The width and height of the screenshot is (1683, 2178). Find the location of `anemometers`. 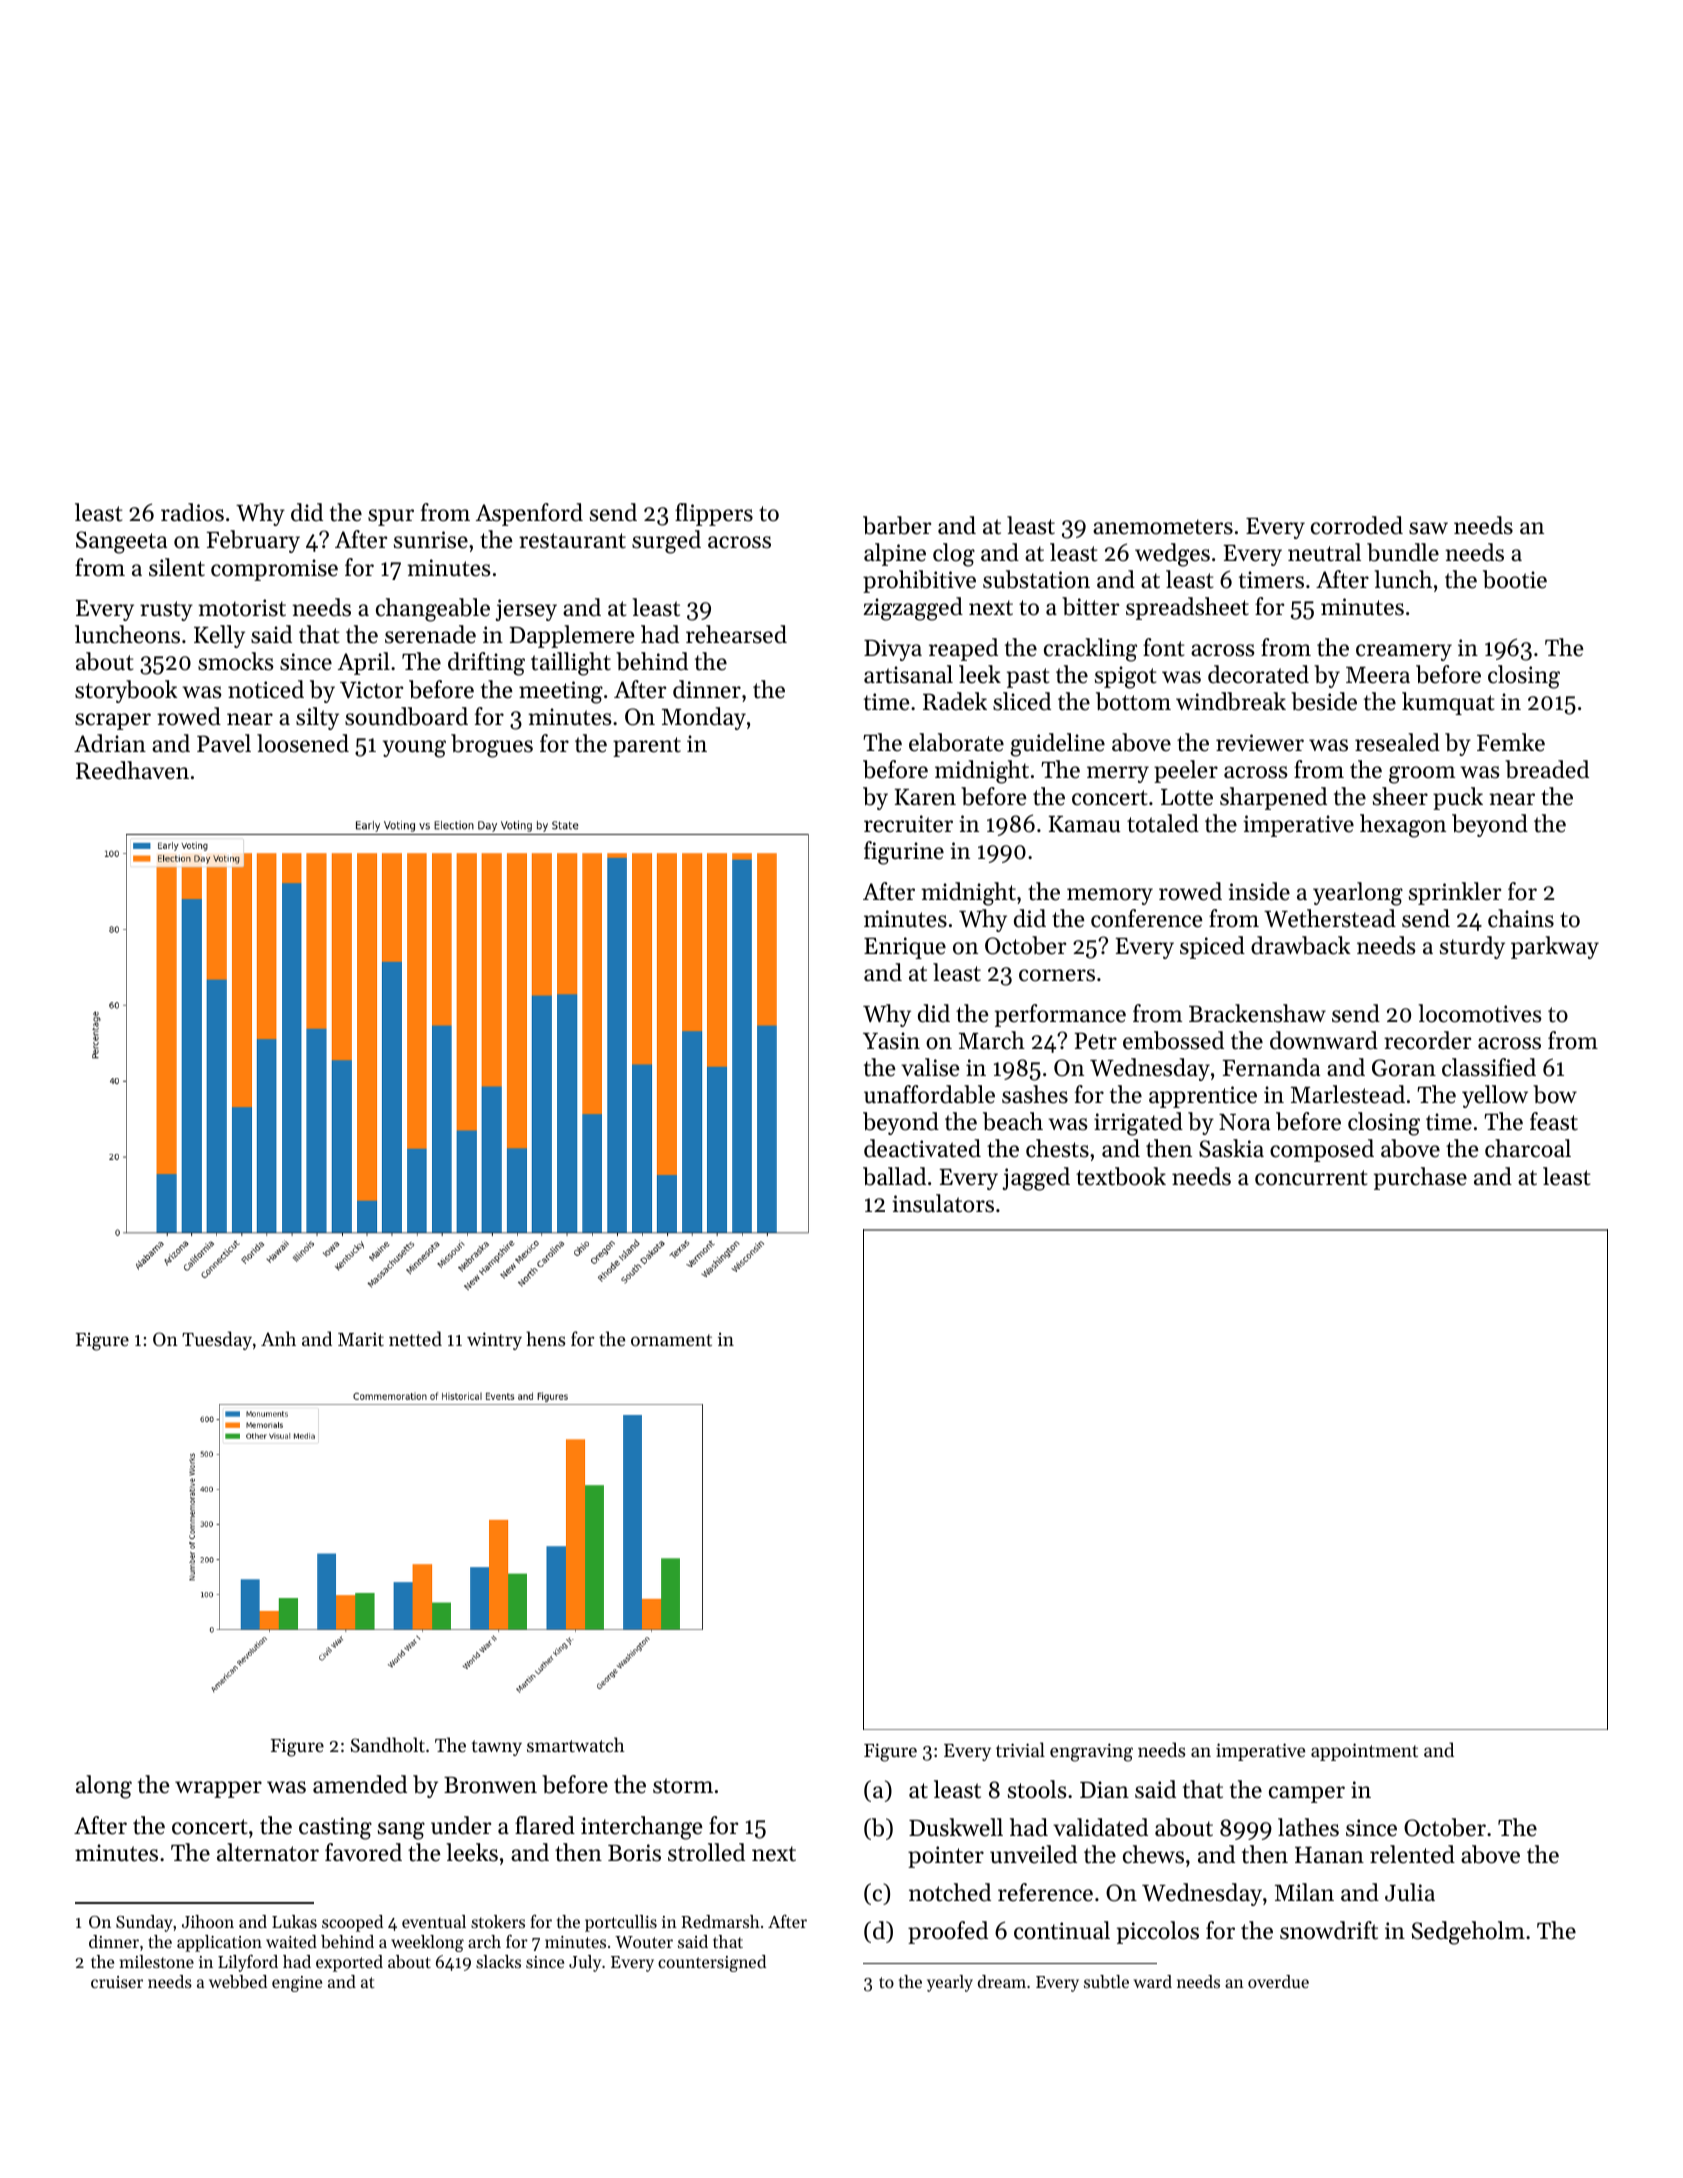

anemometers is located at coordinates (1163, 527).
